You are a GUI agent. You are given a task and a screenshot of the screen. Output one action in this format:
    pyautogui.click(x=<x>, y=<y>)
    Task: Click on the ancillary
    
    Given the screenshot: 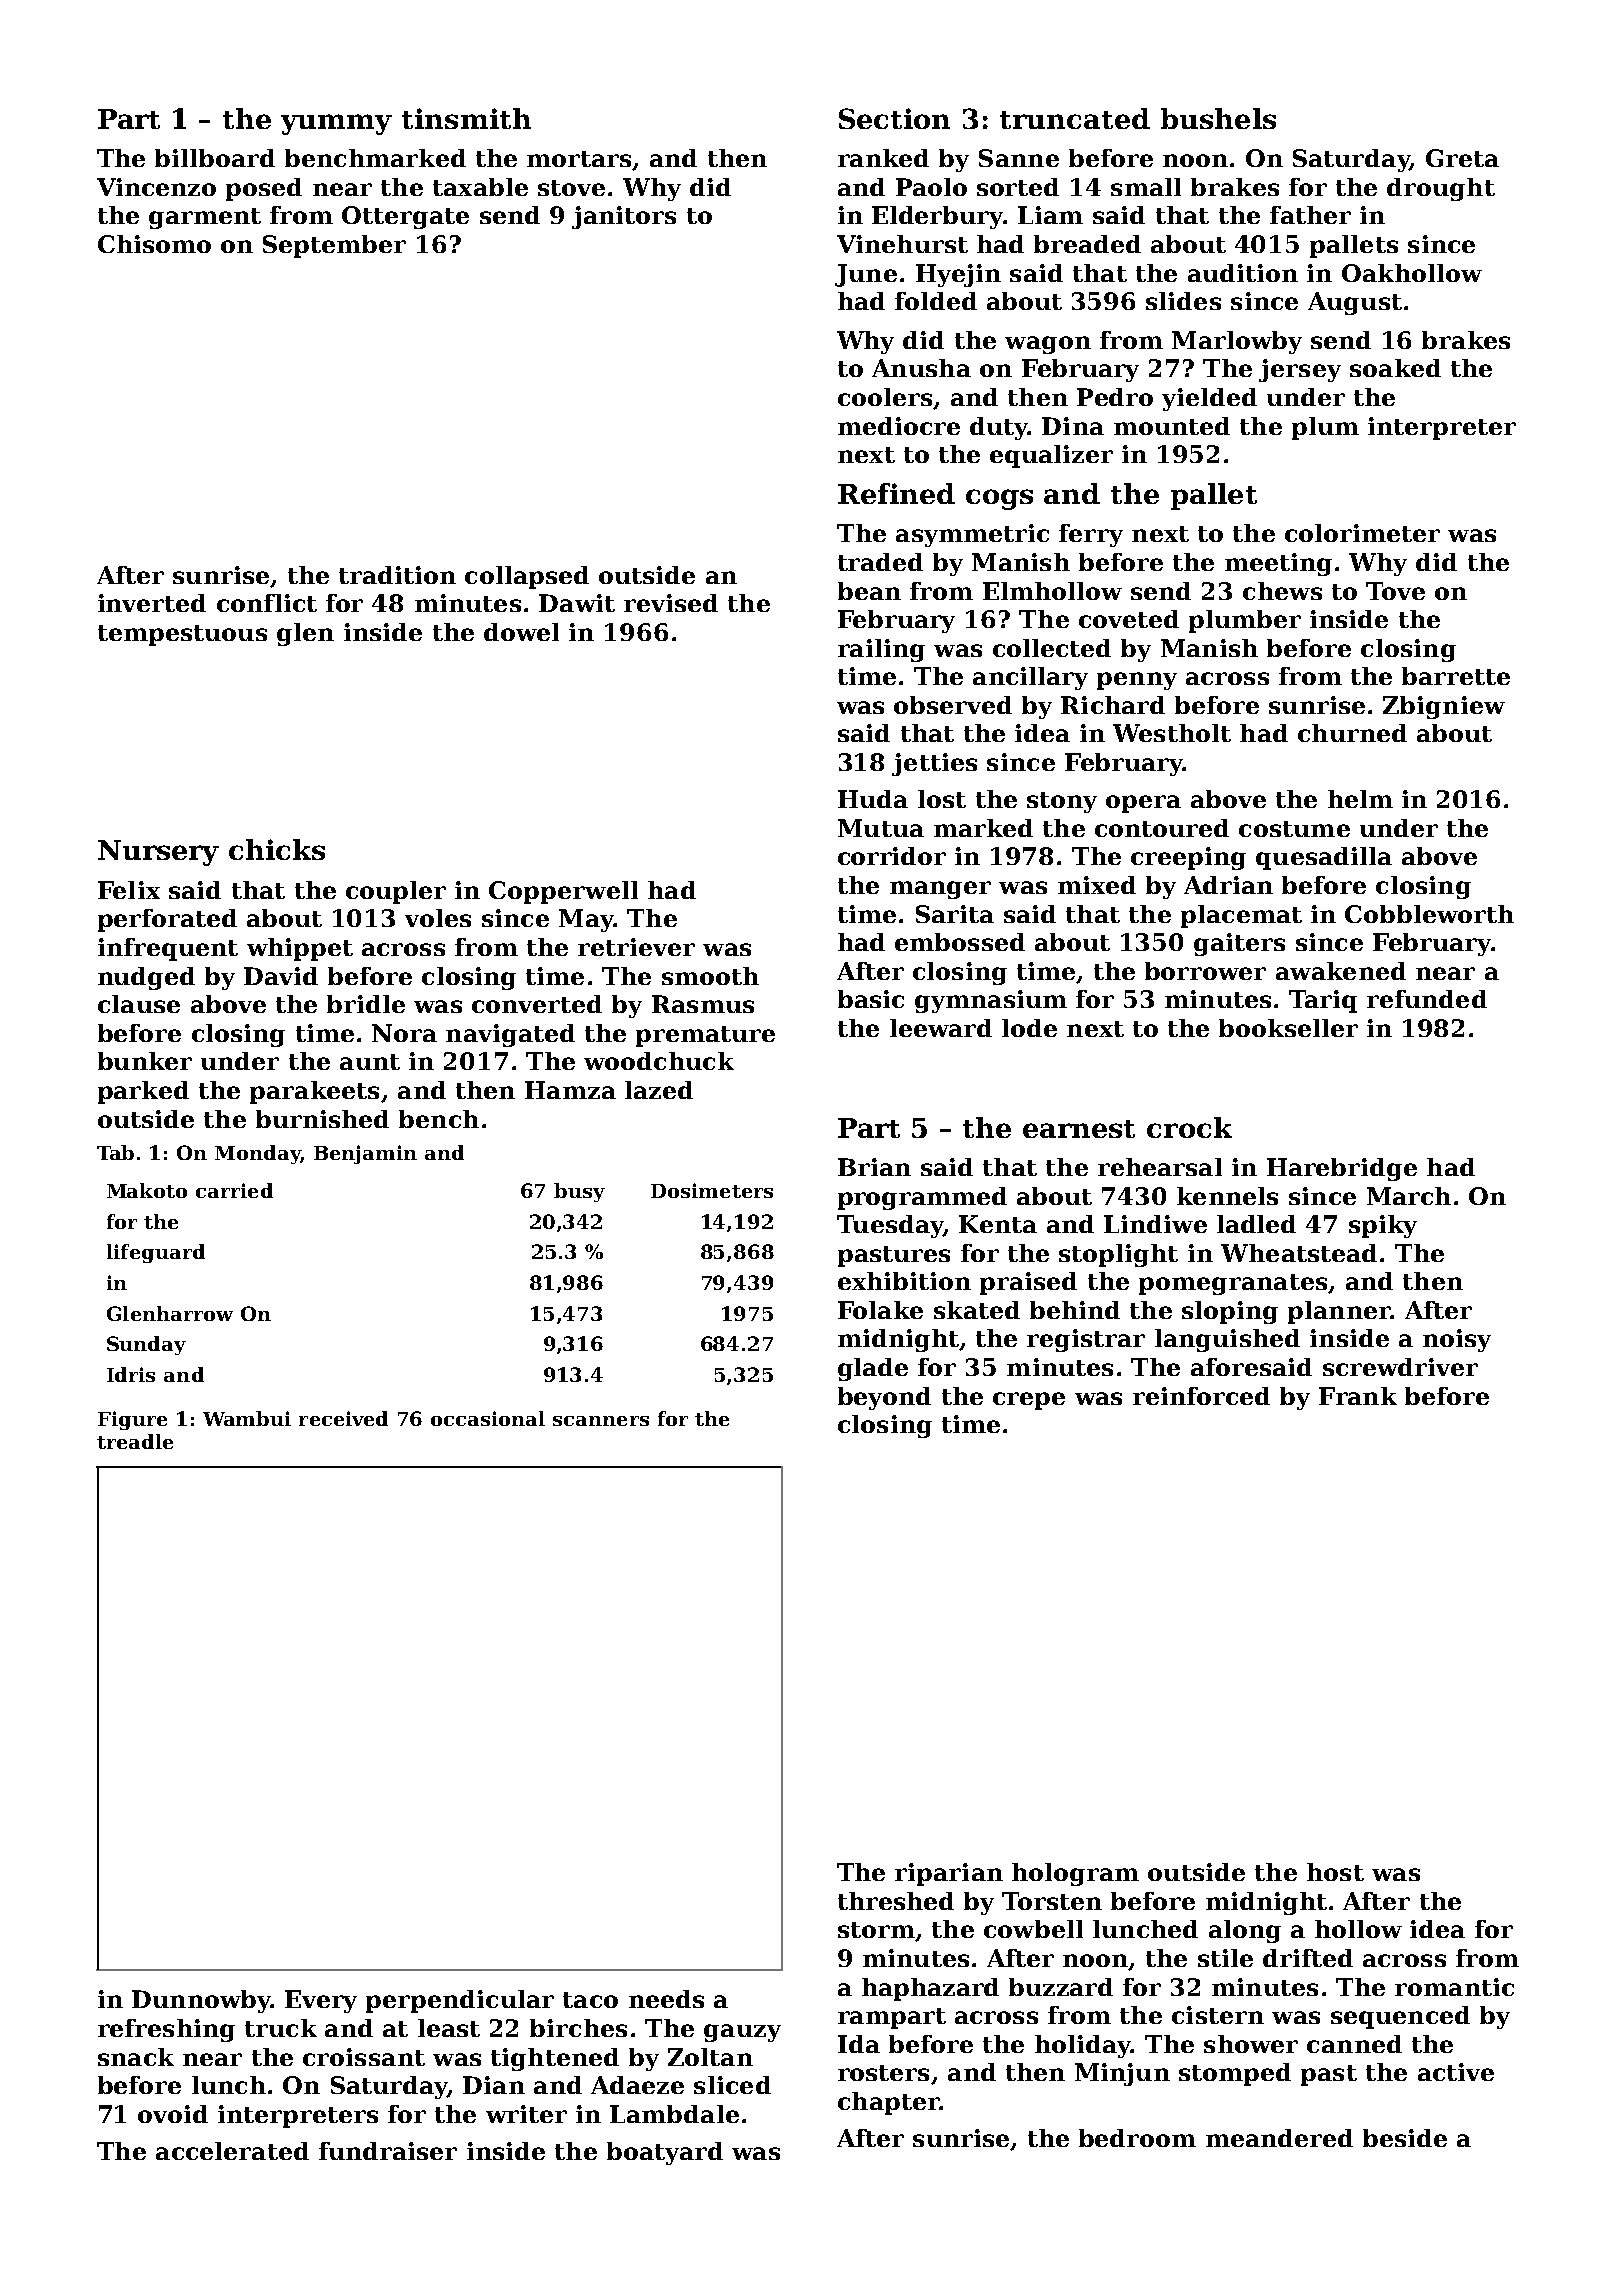 What is the action you would take?
    pyautogui.click(x=1030, y=678)
